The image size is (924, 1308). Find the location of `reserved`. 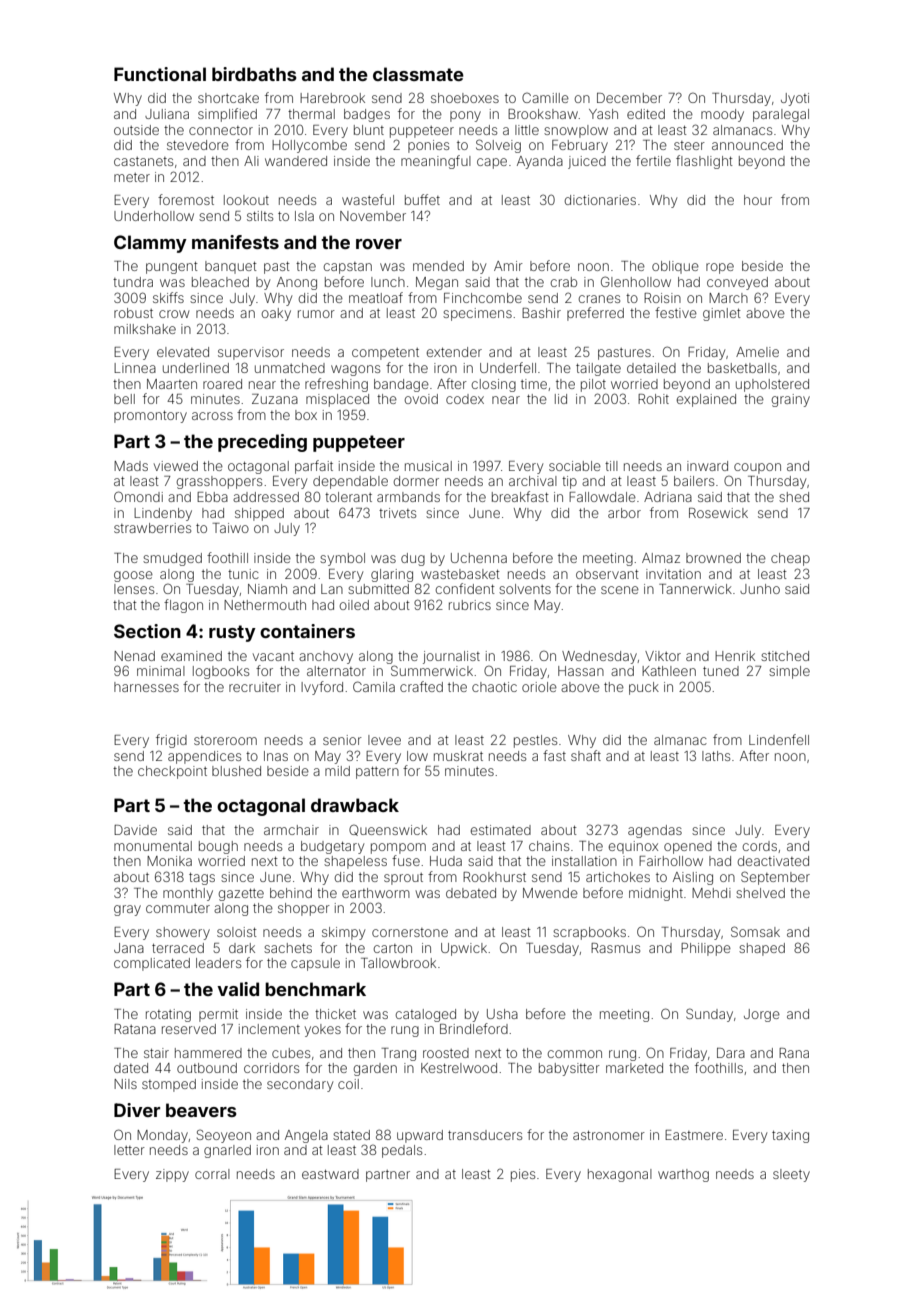

reserved is located at coordinates (189, 1029).
